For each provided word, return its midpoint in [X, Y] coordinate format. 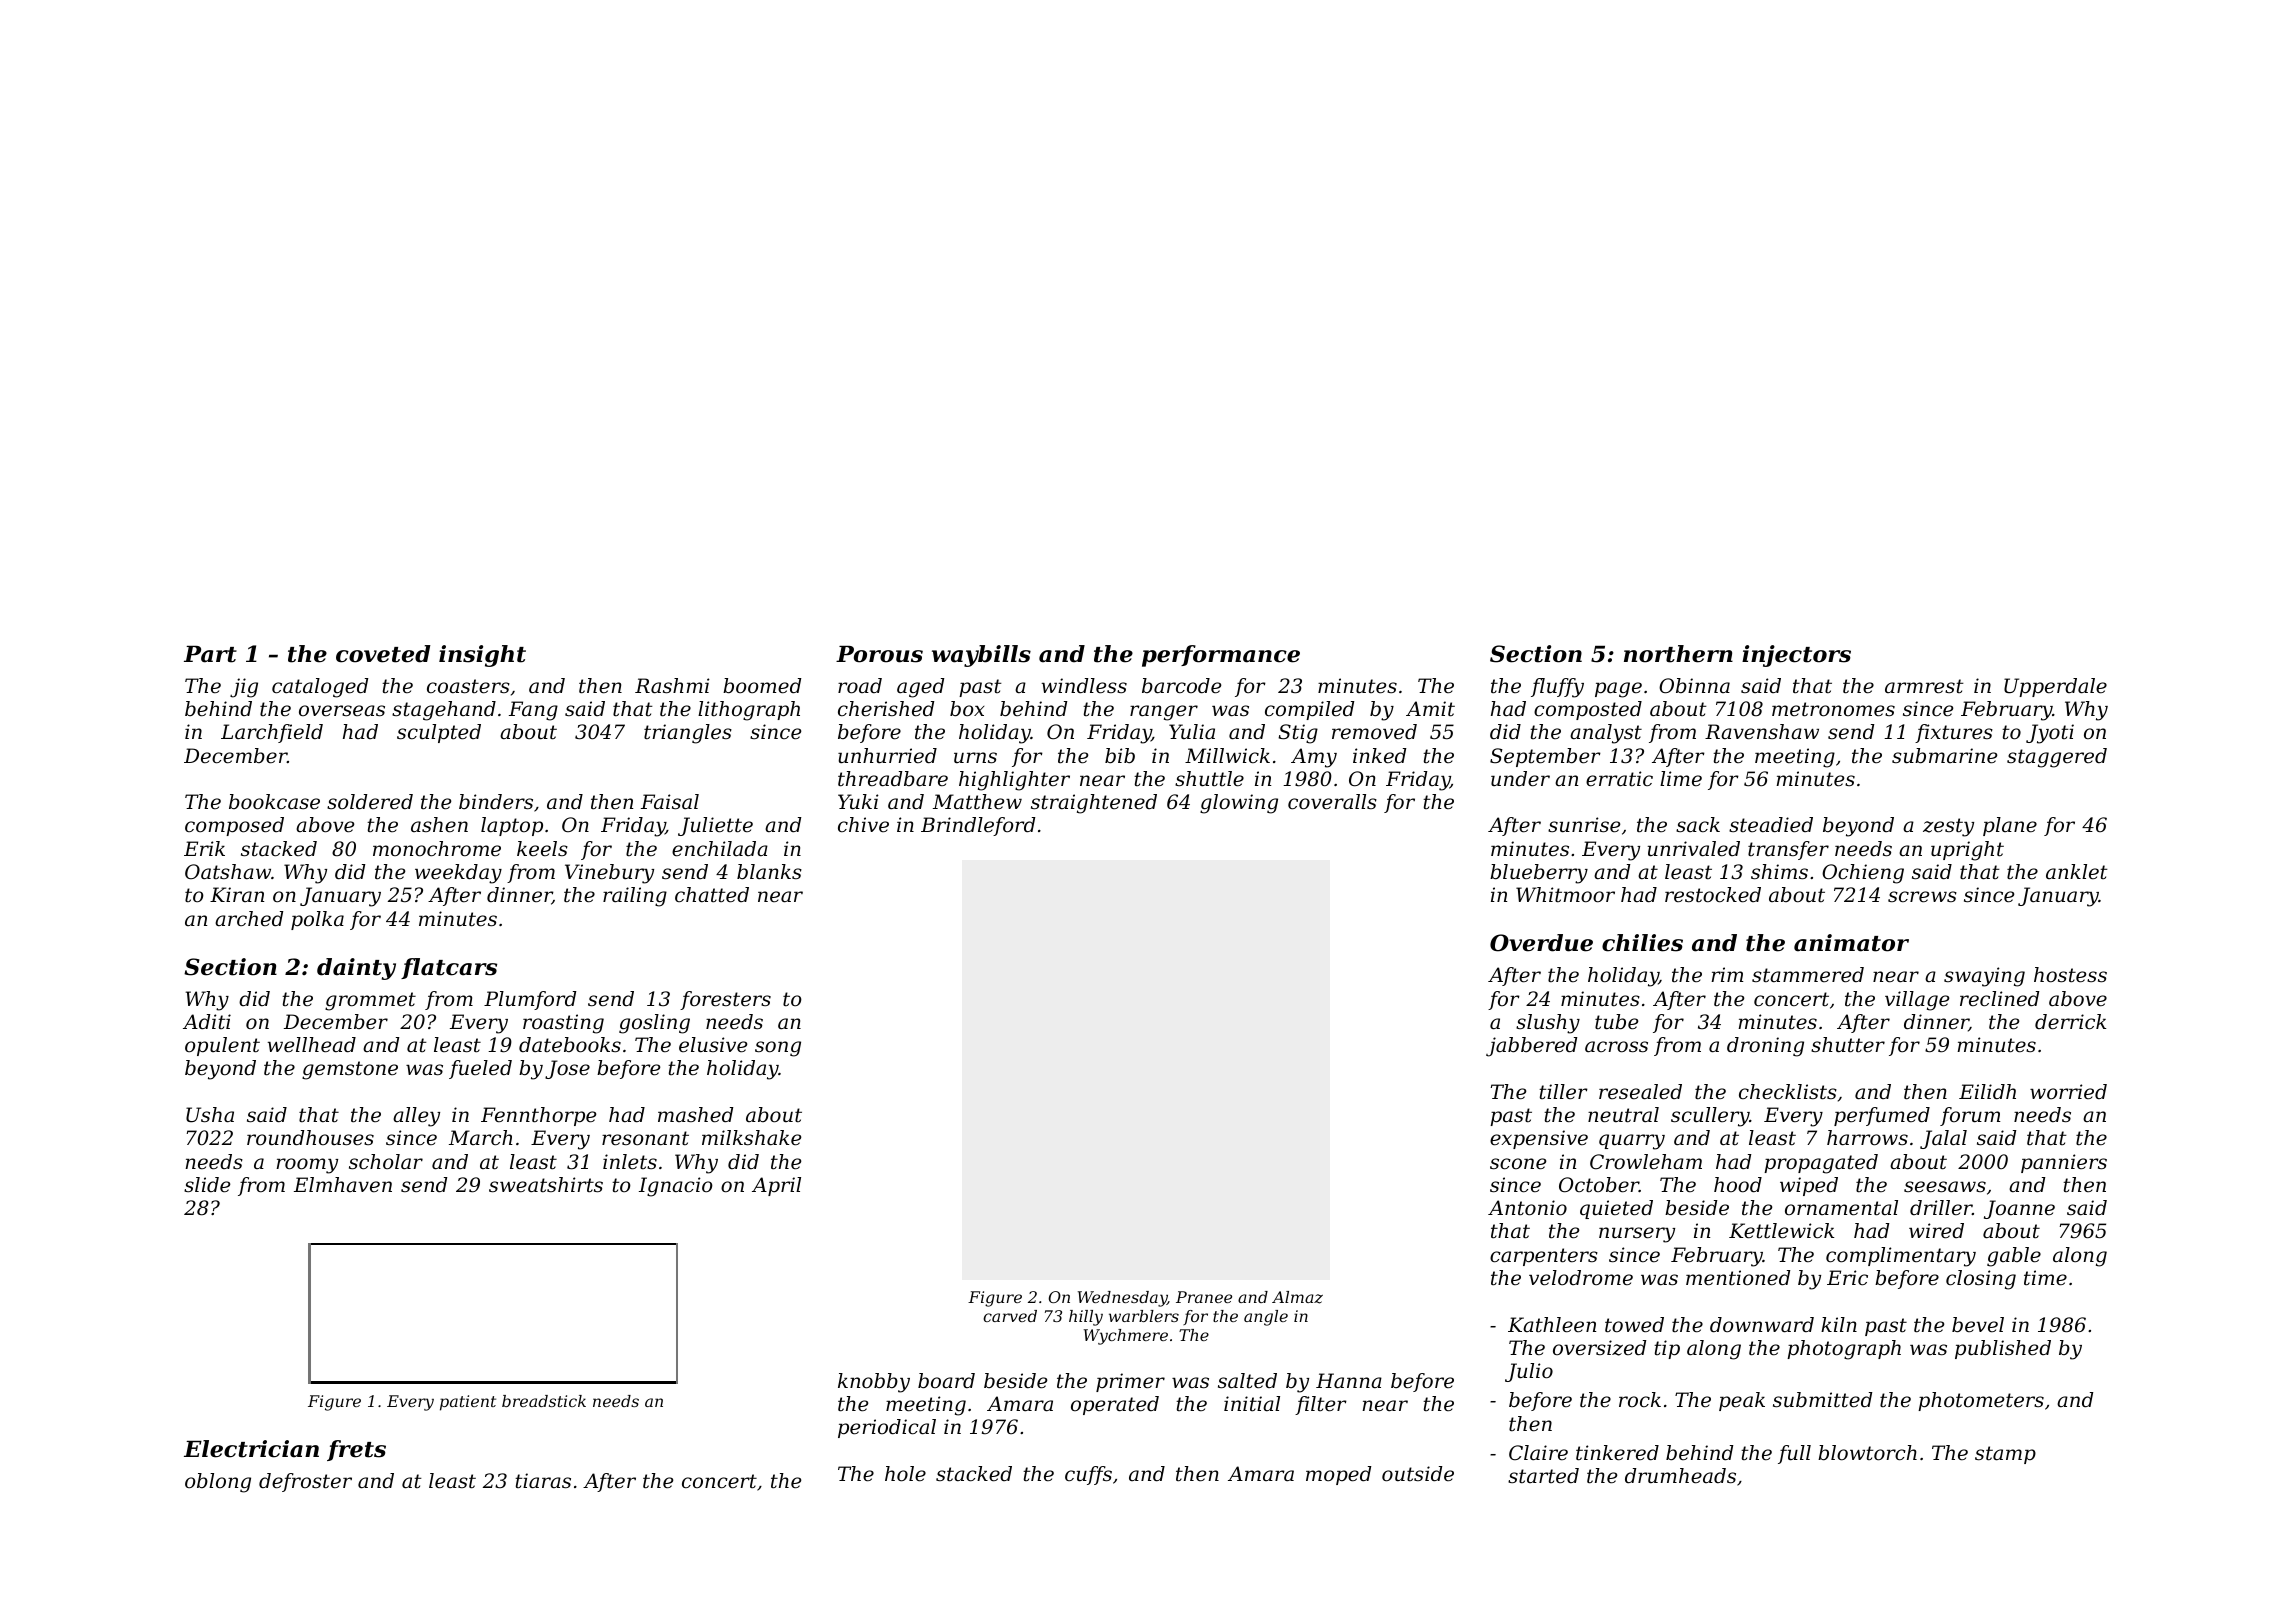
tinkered [1617, 1453]
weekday [458, 874]
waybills [981, 656]
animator [1851, 943]
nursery [1637, 1235]
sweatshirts [546, 1185]
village [1917, 1001]
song [778, 1049]
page [1618, 690]
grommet [370, 1001]
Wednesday [1122, 1299]
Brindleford [978, 826]
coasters [468, 686]
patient [468, 1403]
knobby [874, 1383]
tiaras [543, 1481]
